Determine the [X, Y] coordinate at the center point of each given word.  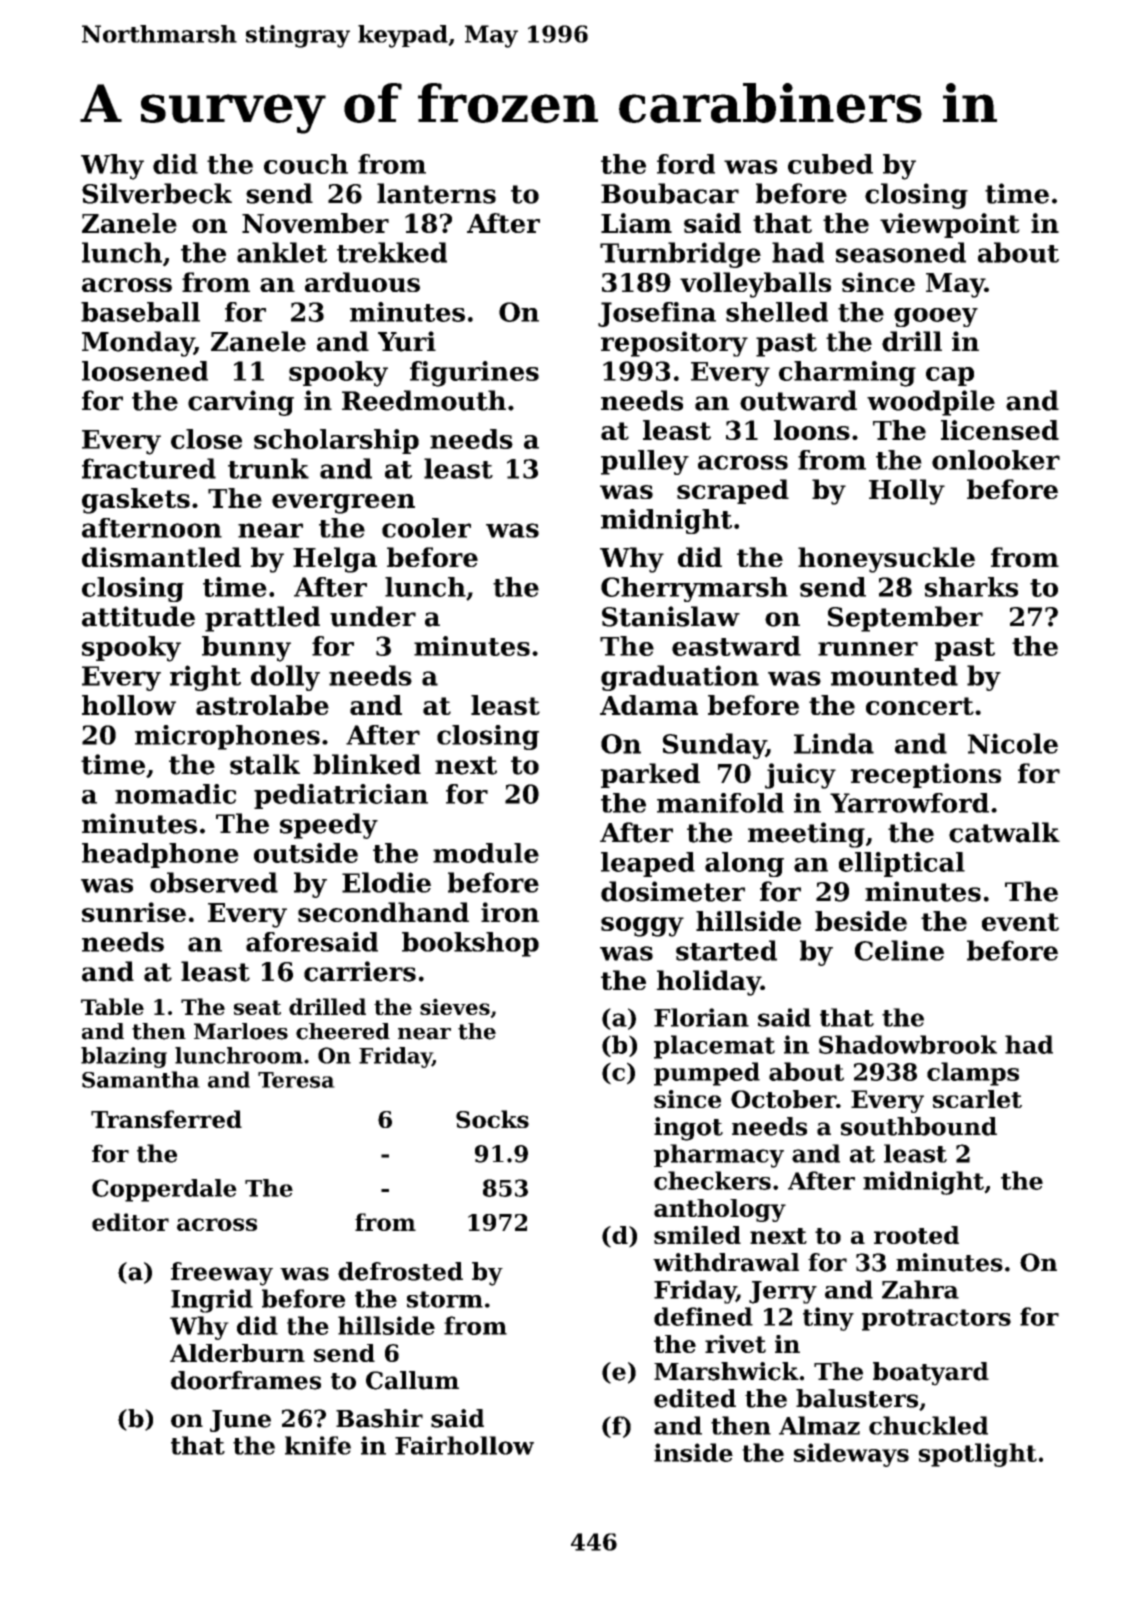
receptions [926, 775]
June [240, 1421]
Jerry [783, 1292]
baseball [140, 312]
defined [703, 1316]
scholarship [336, 441]
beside [861, 921]
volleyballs [755, 285]
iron [510, 912]
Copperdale [164, 1190]
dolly [285, 678]
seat [257, 1007]
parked [650, 775]
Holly [907, 492]
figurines [474, 374]
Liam [636, 223]
